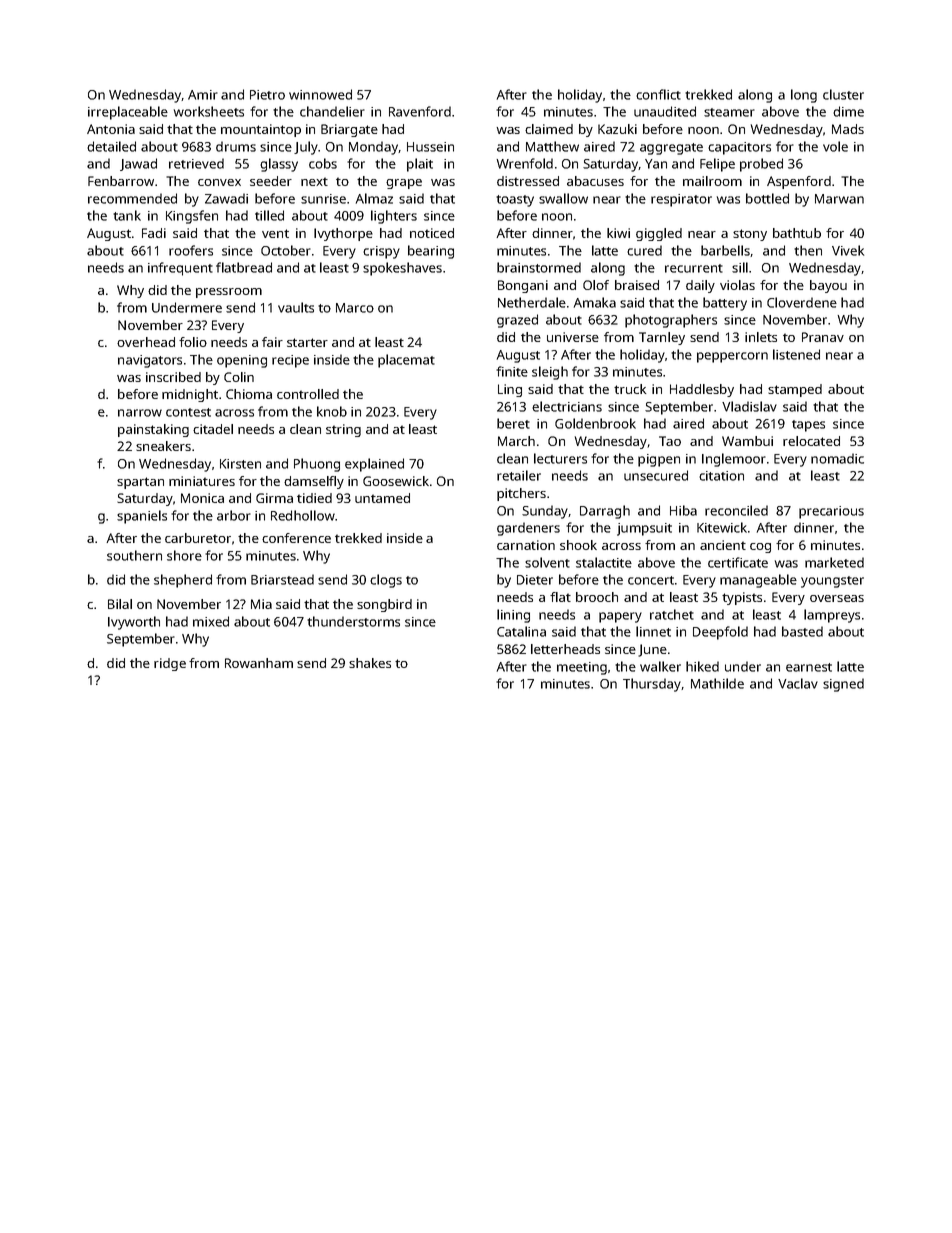 The height and width of the document is (1233, 952). I want to click on claimed, so click(549, 129).
